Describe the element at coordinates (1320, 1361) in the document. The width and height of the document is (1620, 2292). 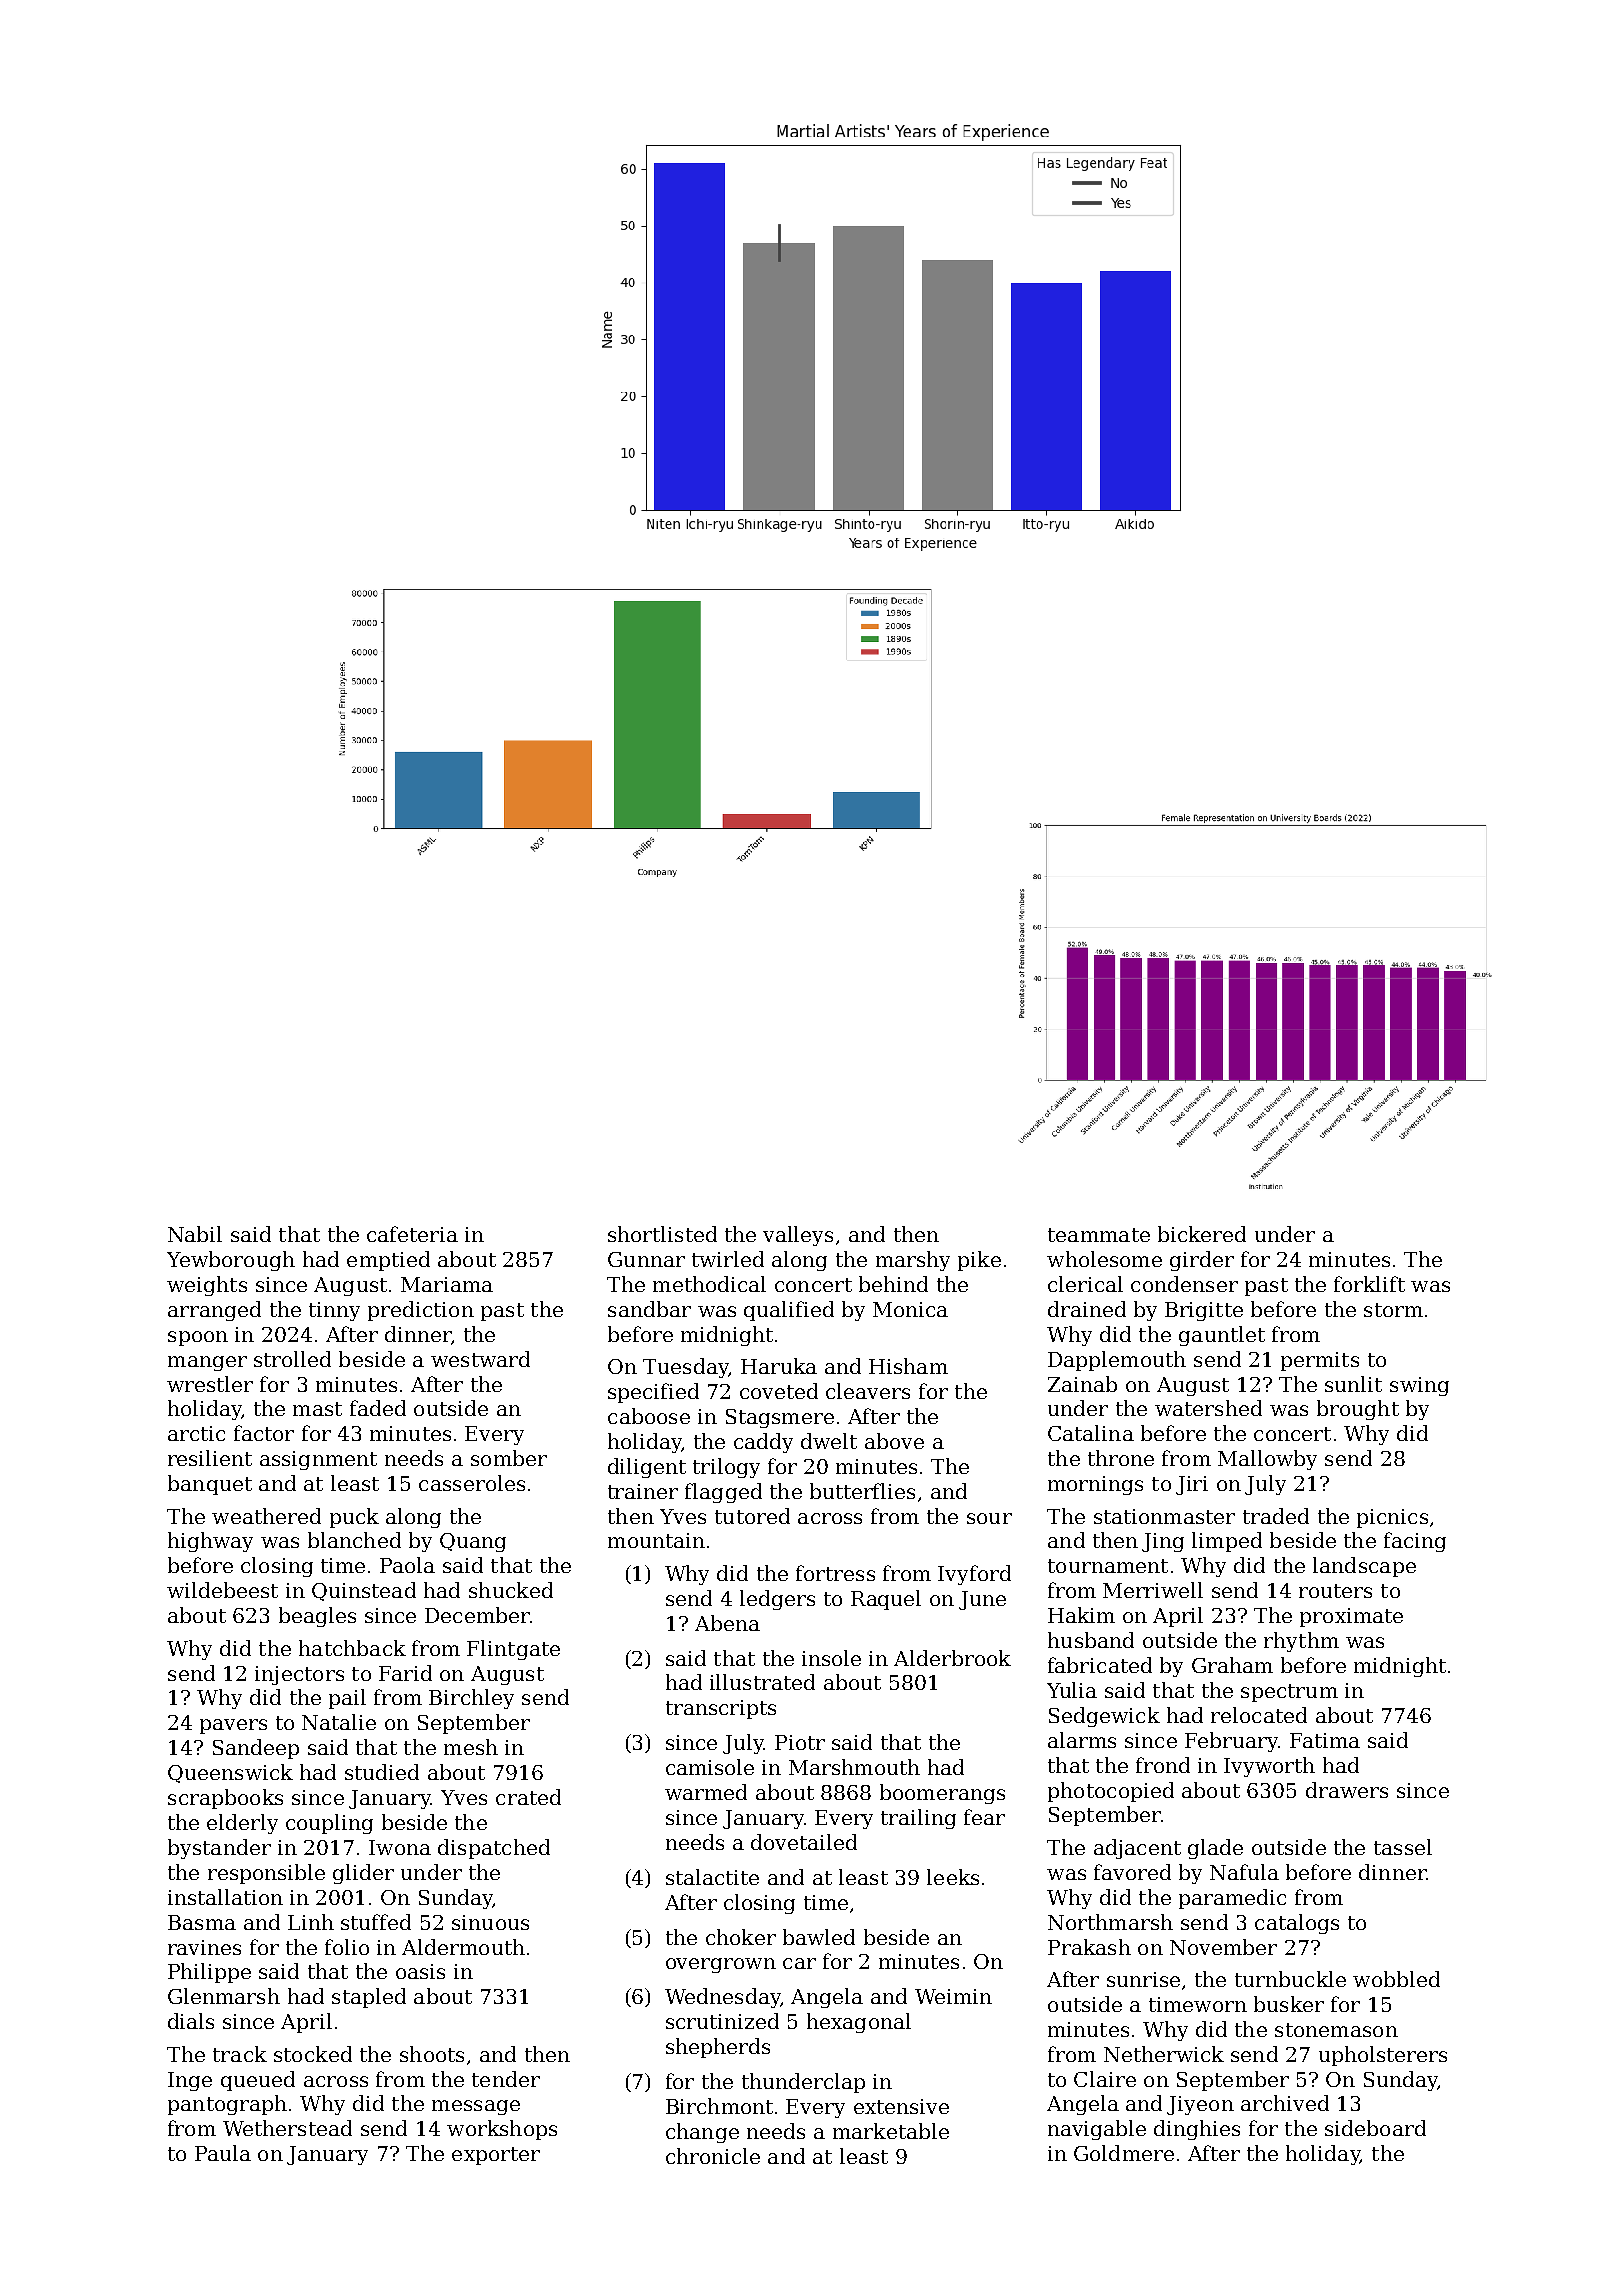
I see `permits` at that location.
